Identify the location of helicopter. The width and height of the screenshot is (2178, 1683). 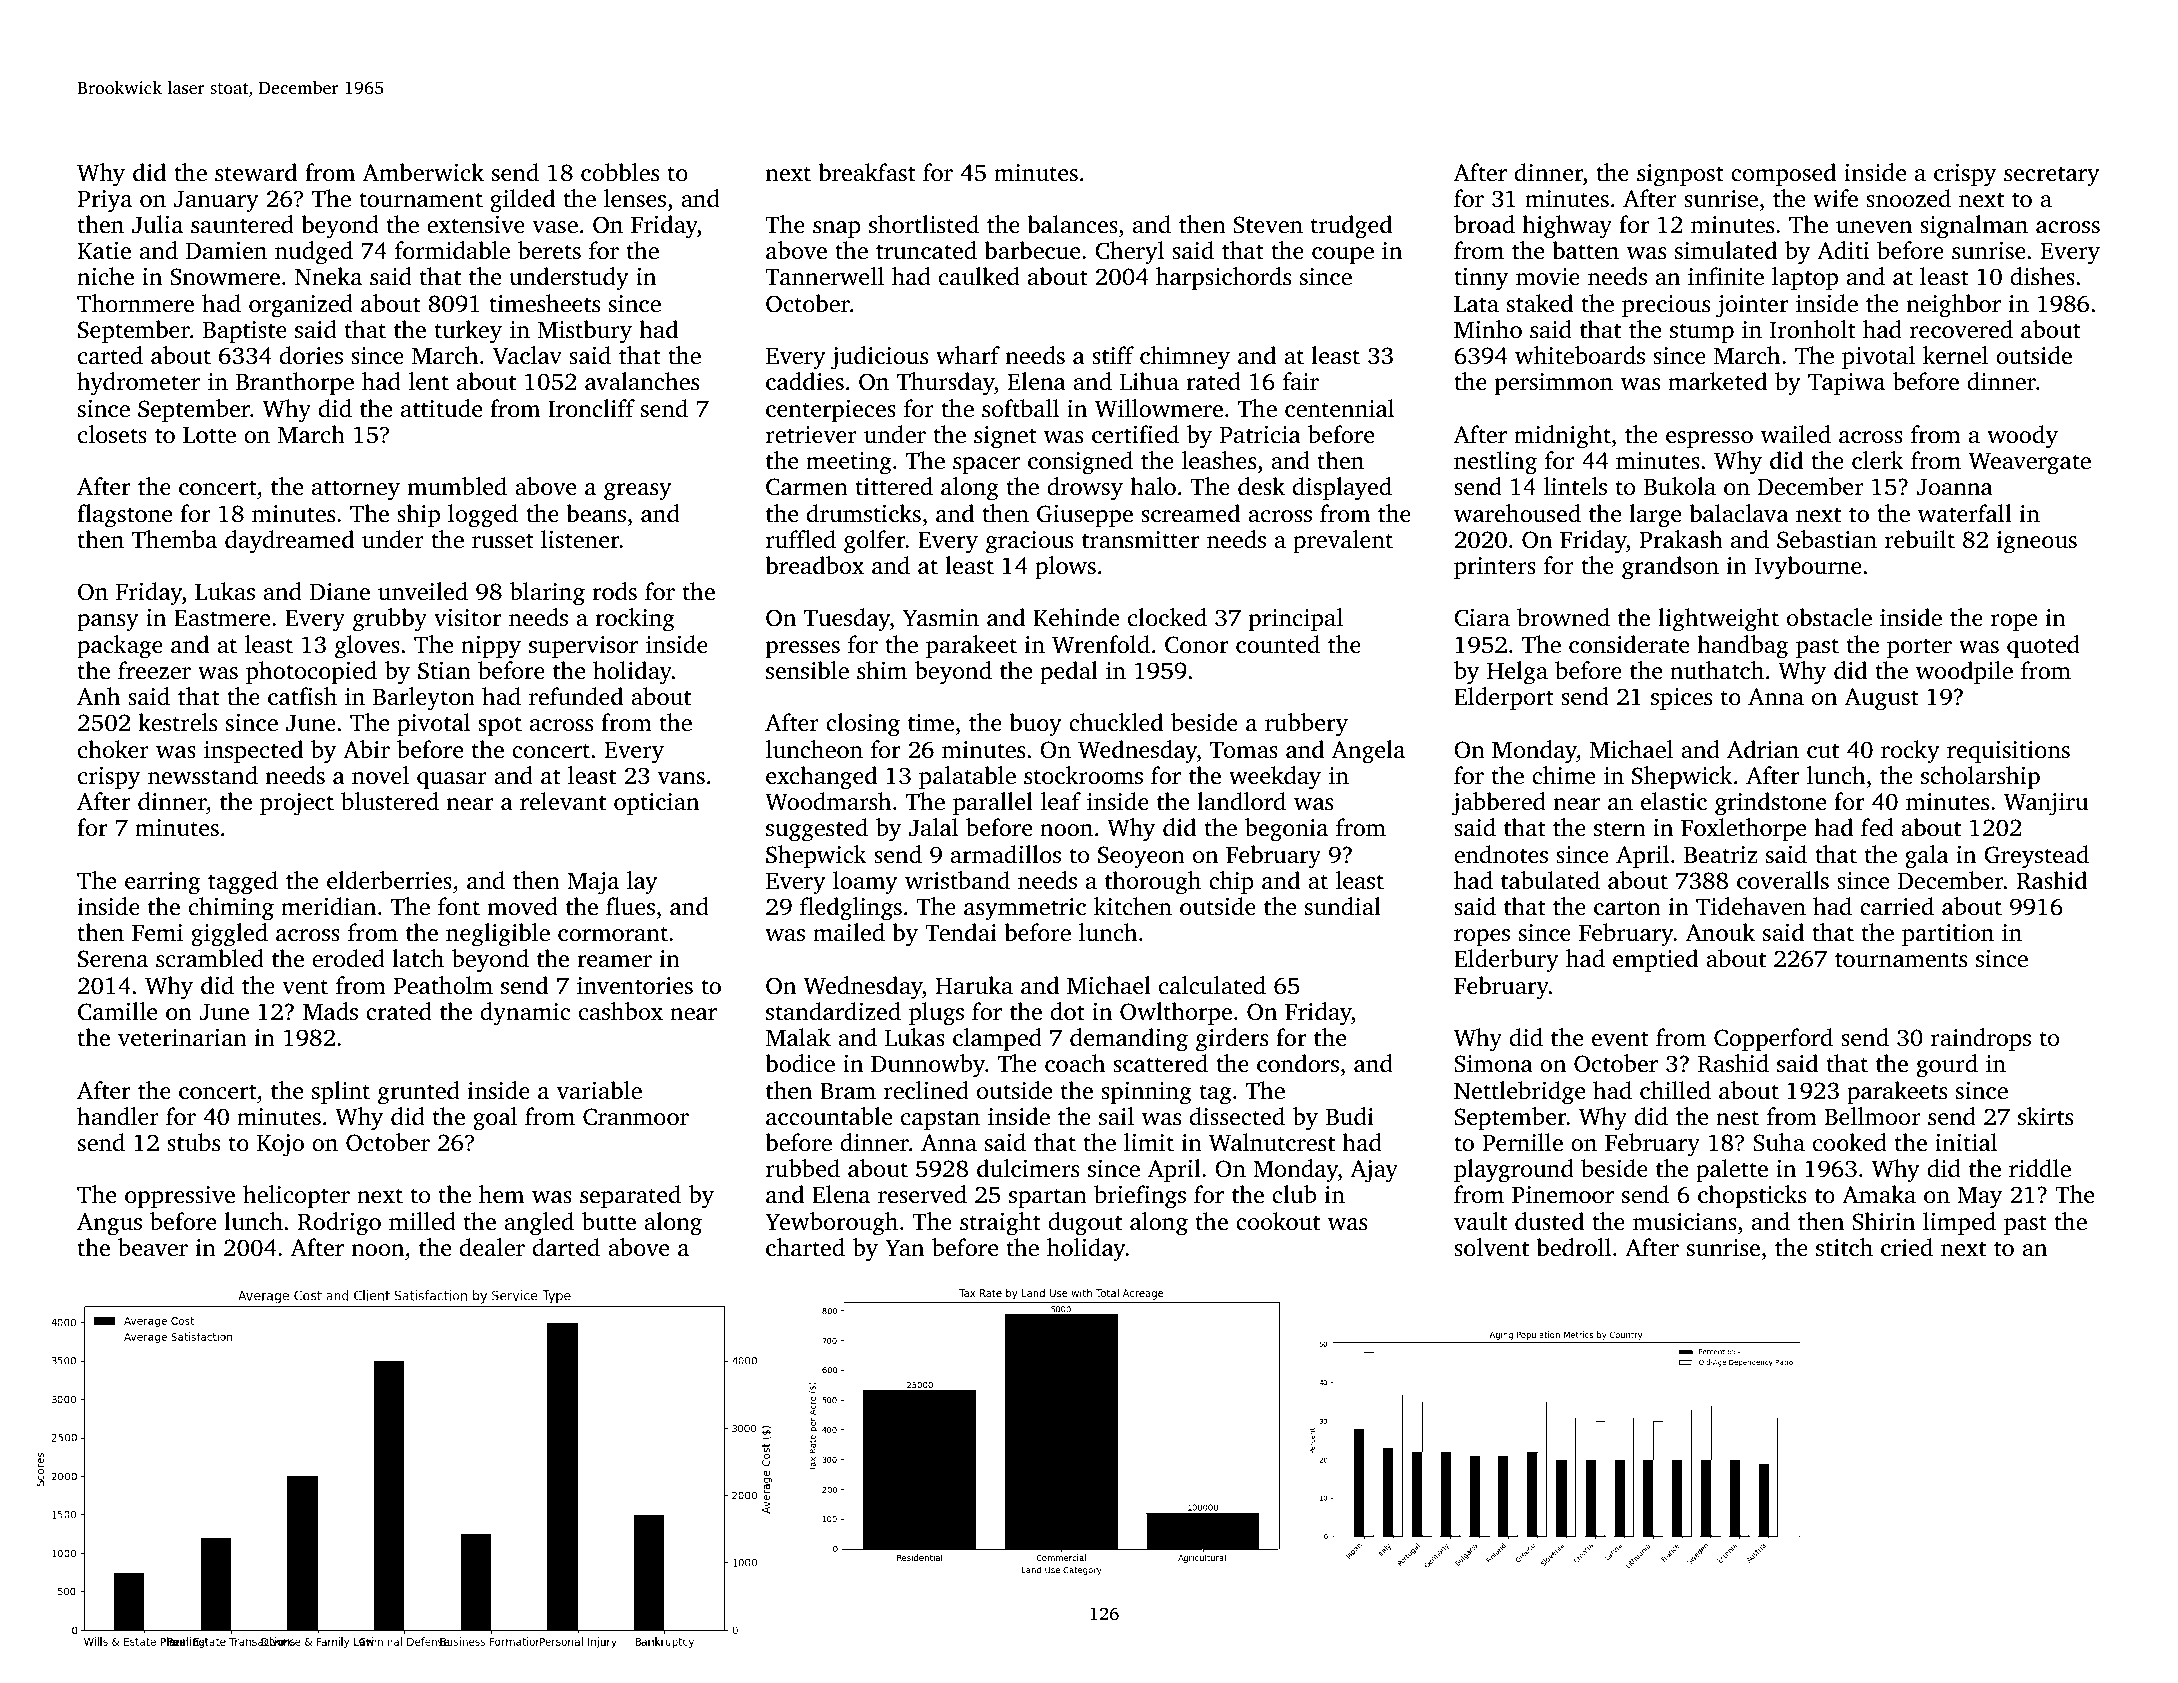
(296, 1197).
